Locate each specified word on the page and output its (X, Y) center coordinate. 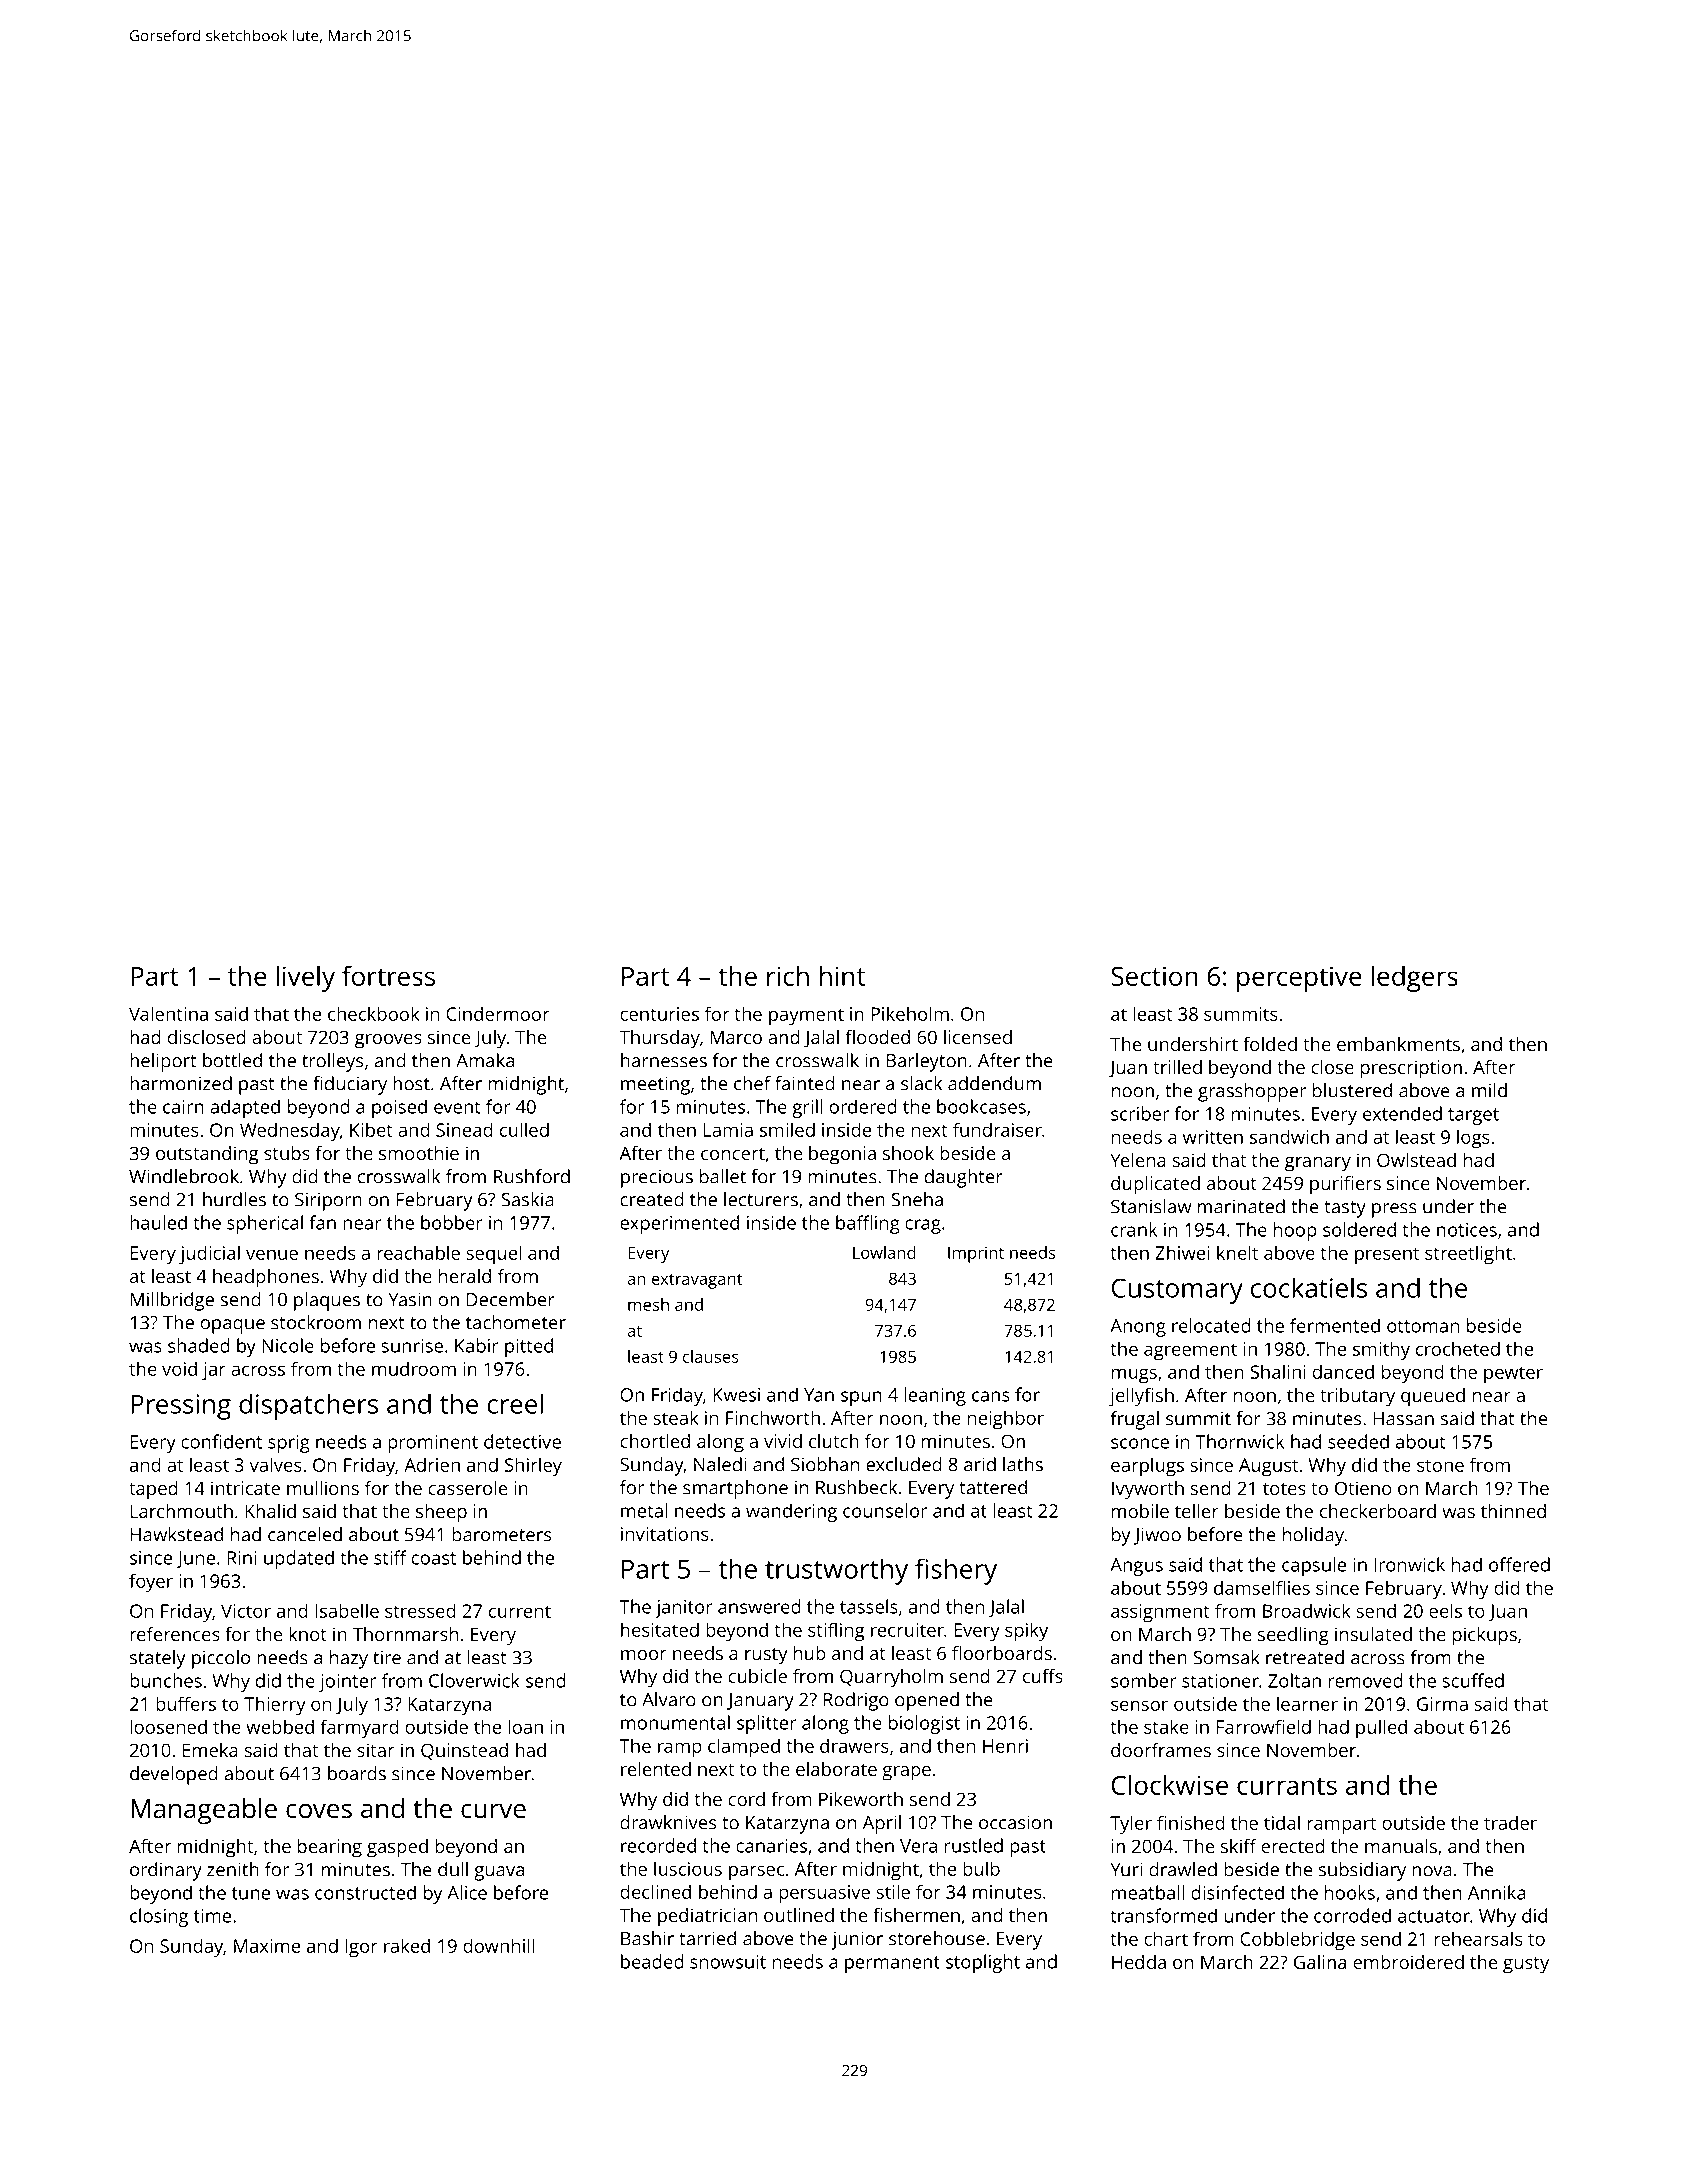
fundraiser (997, 1129)
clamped (744, 1747)
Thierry (275, 1705)
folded (1270, 1044)
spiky (1026, 1631)
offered (1519, 1564)
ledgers (1414, 979)
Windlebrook (184, 1176)
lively (305, 979)
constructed (365, 1892)
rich (788, 976)
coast (434, 1558)
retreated (1305, 1657)
